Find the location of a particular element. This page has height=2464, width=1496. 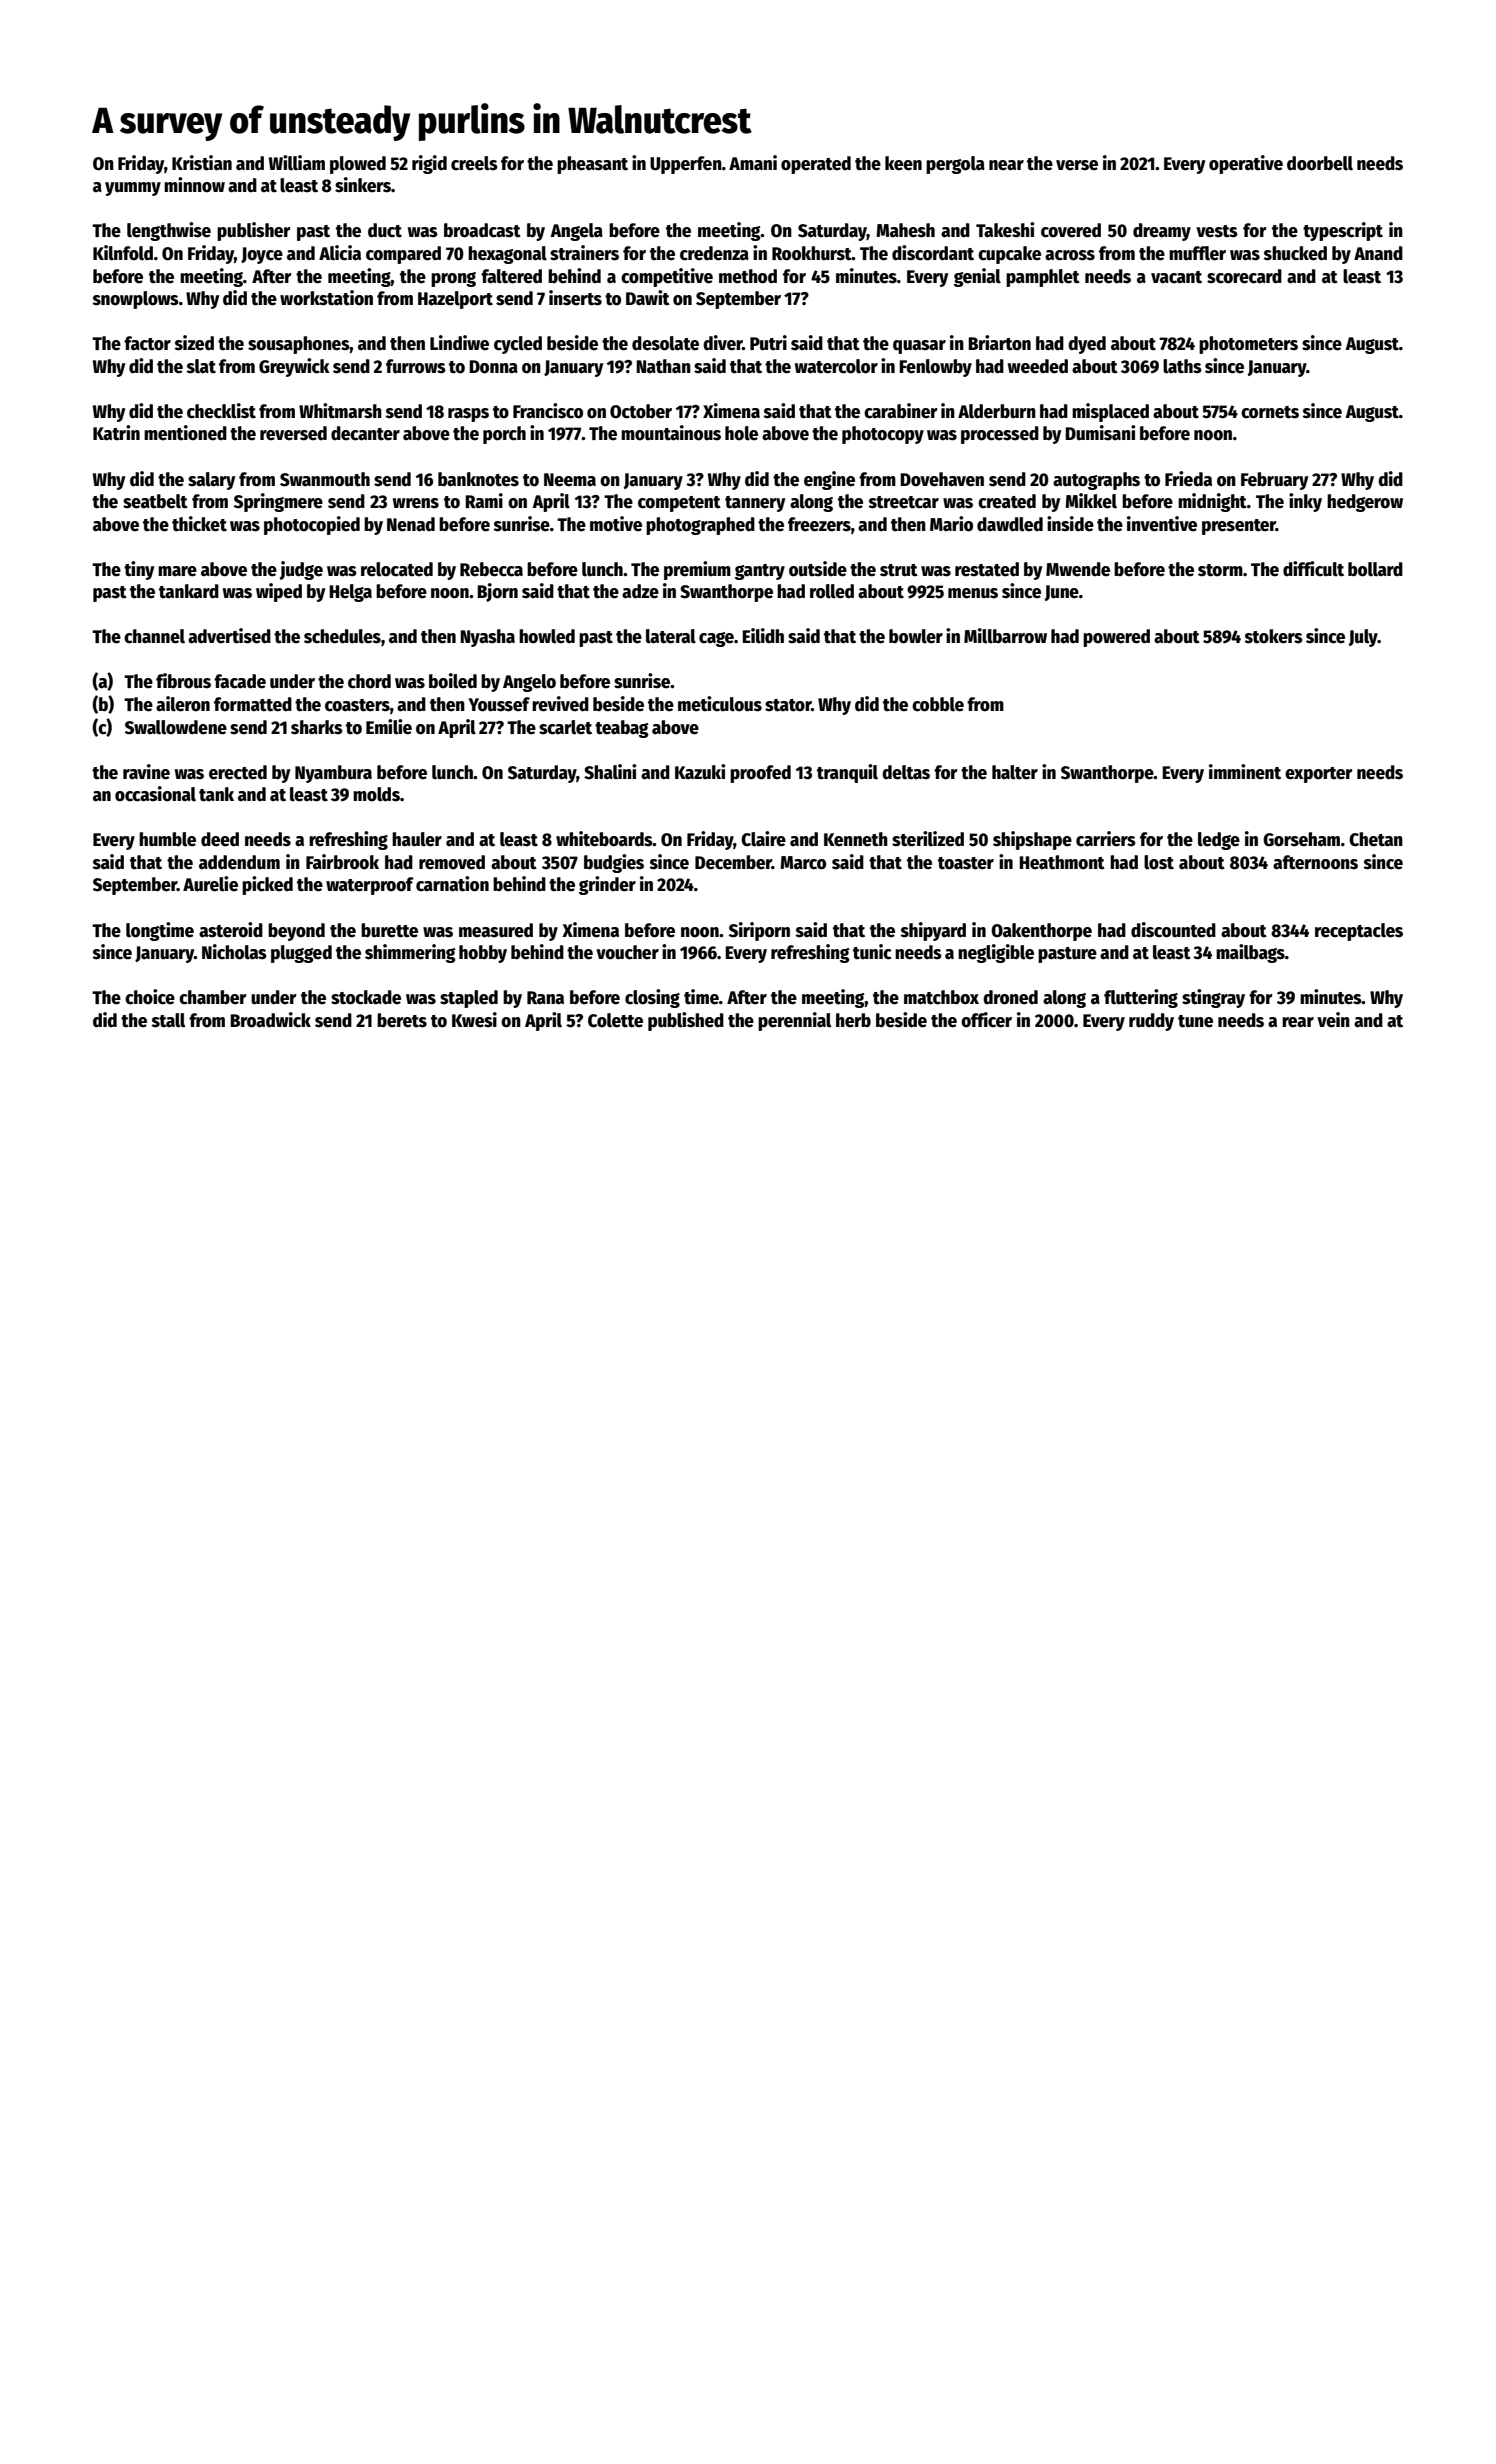

tranquil is located at coordinates (847, 773).
